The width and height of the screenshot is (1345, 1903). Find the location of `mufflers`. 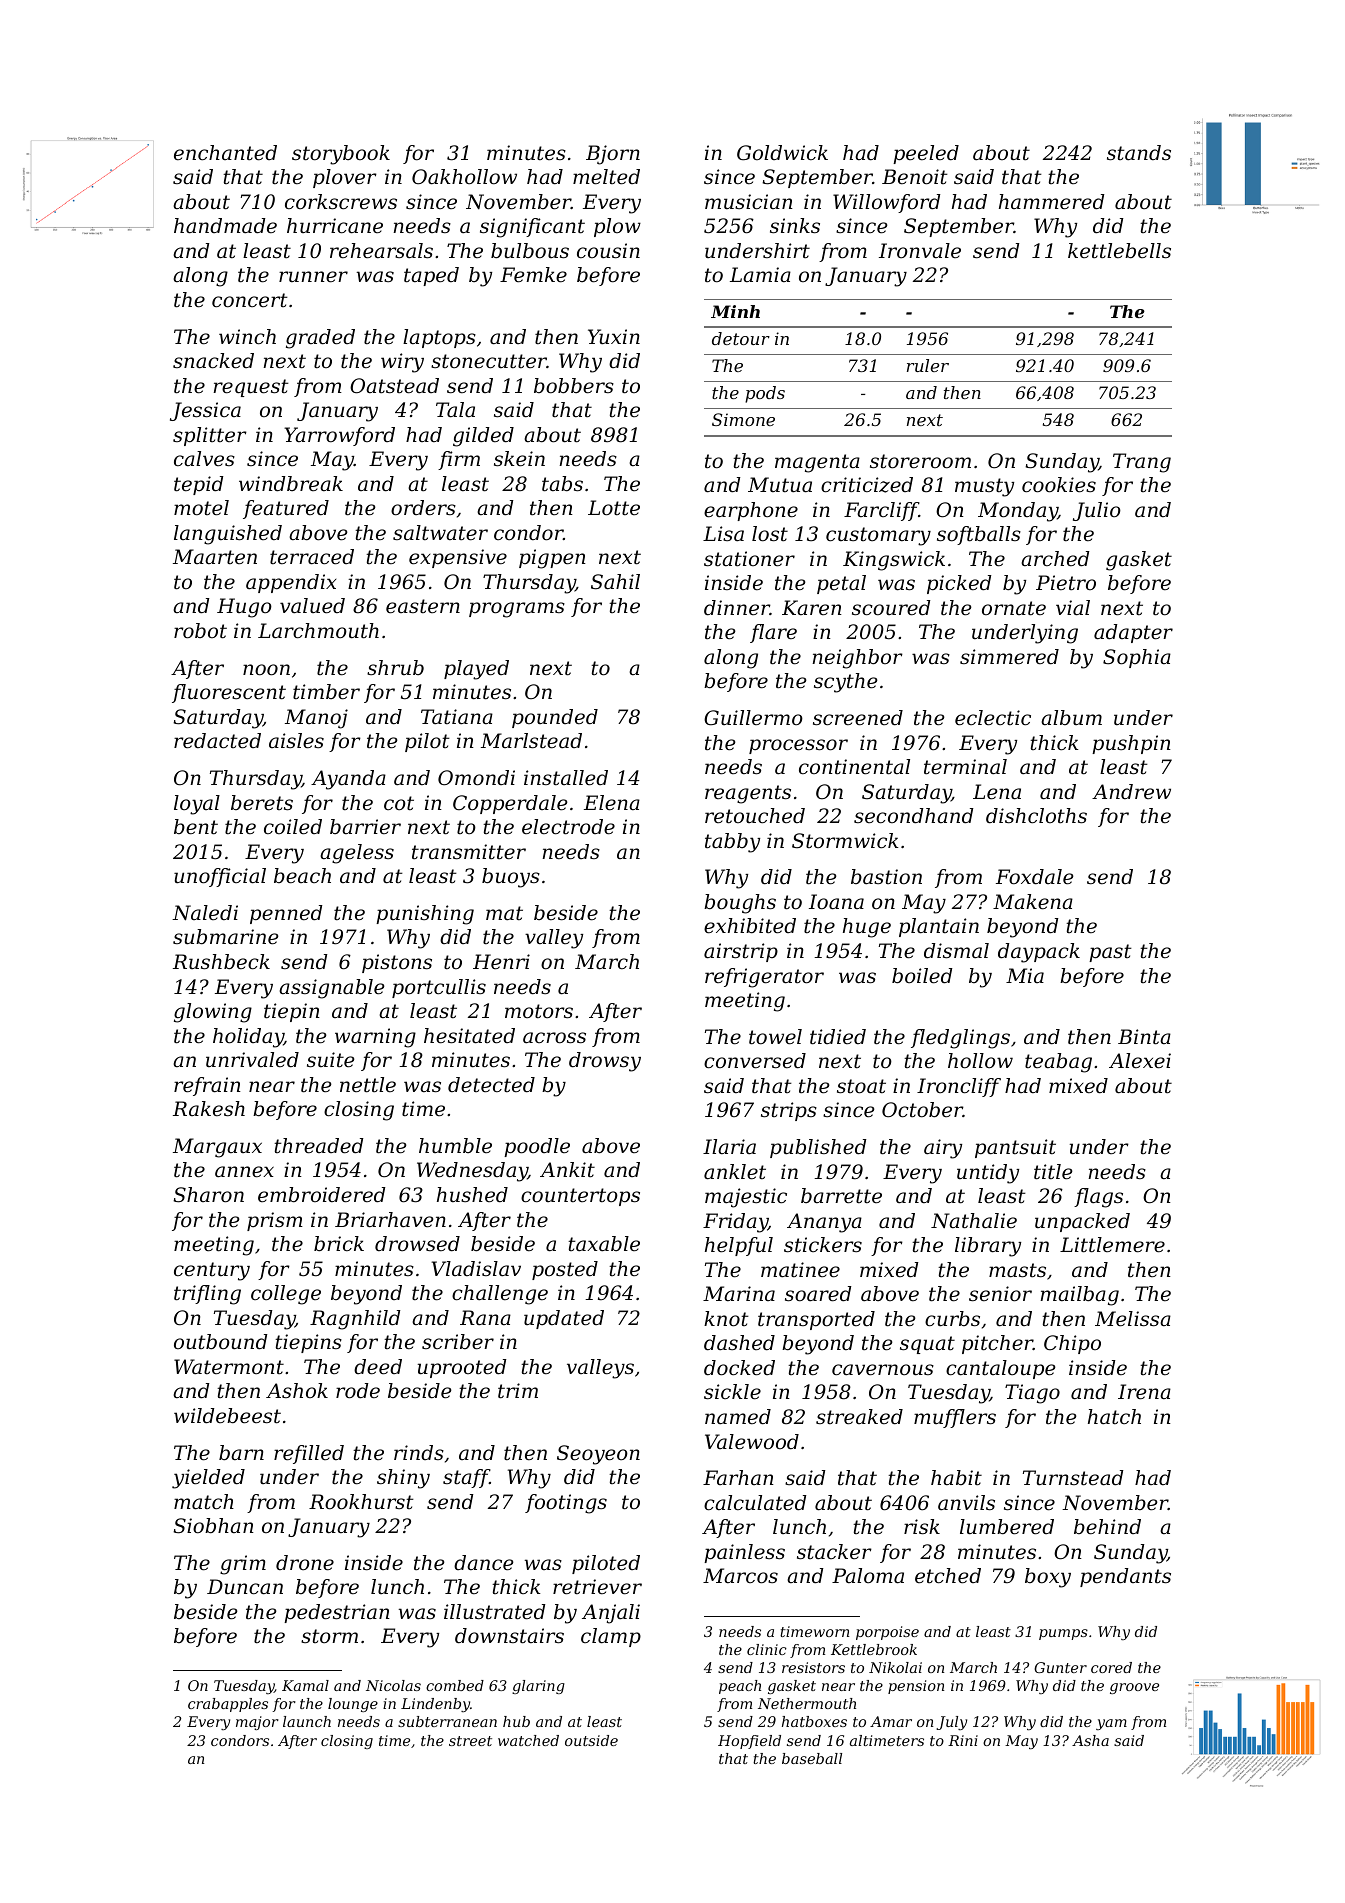

mufflers is located at coordinates (955, 1418).
